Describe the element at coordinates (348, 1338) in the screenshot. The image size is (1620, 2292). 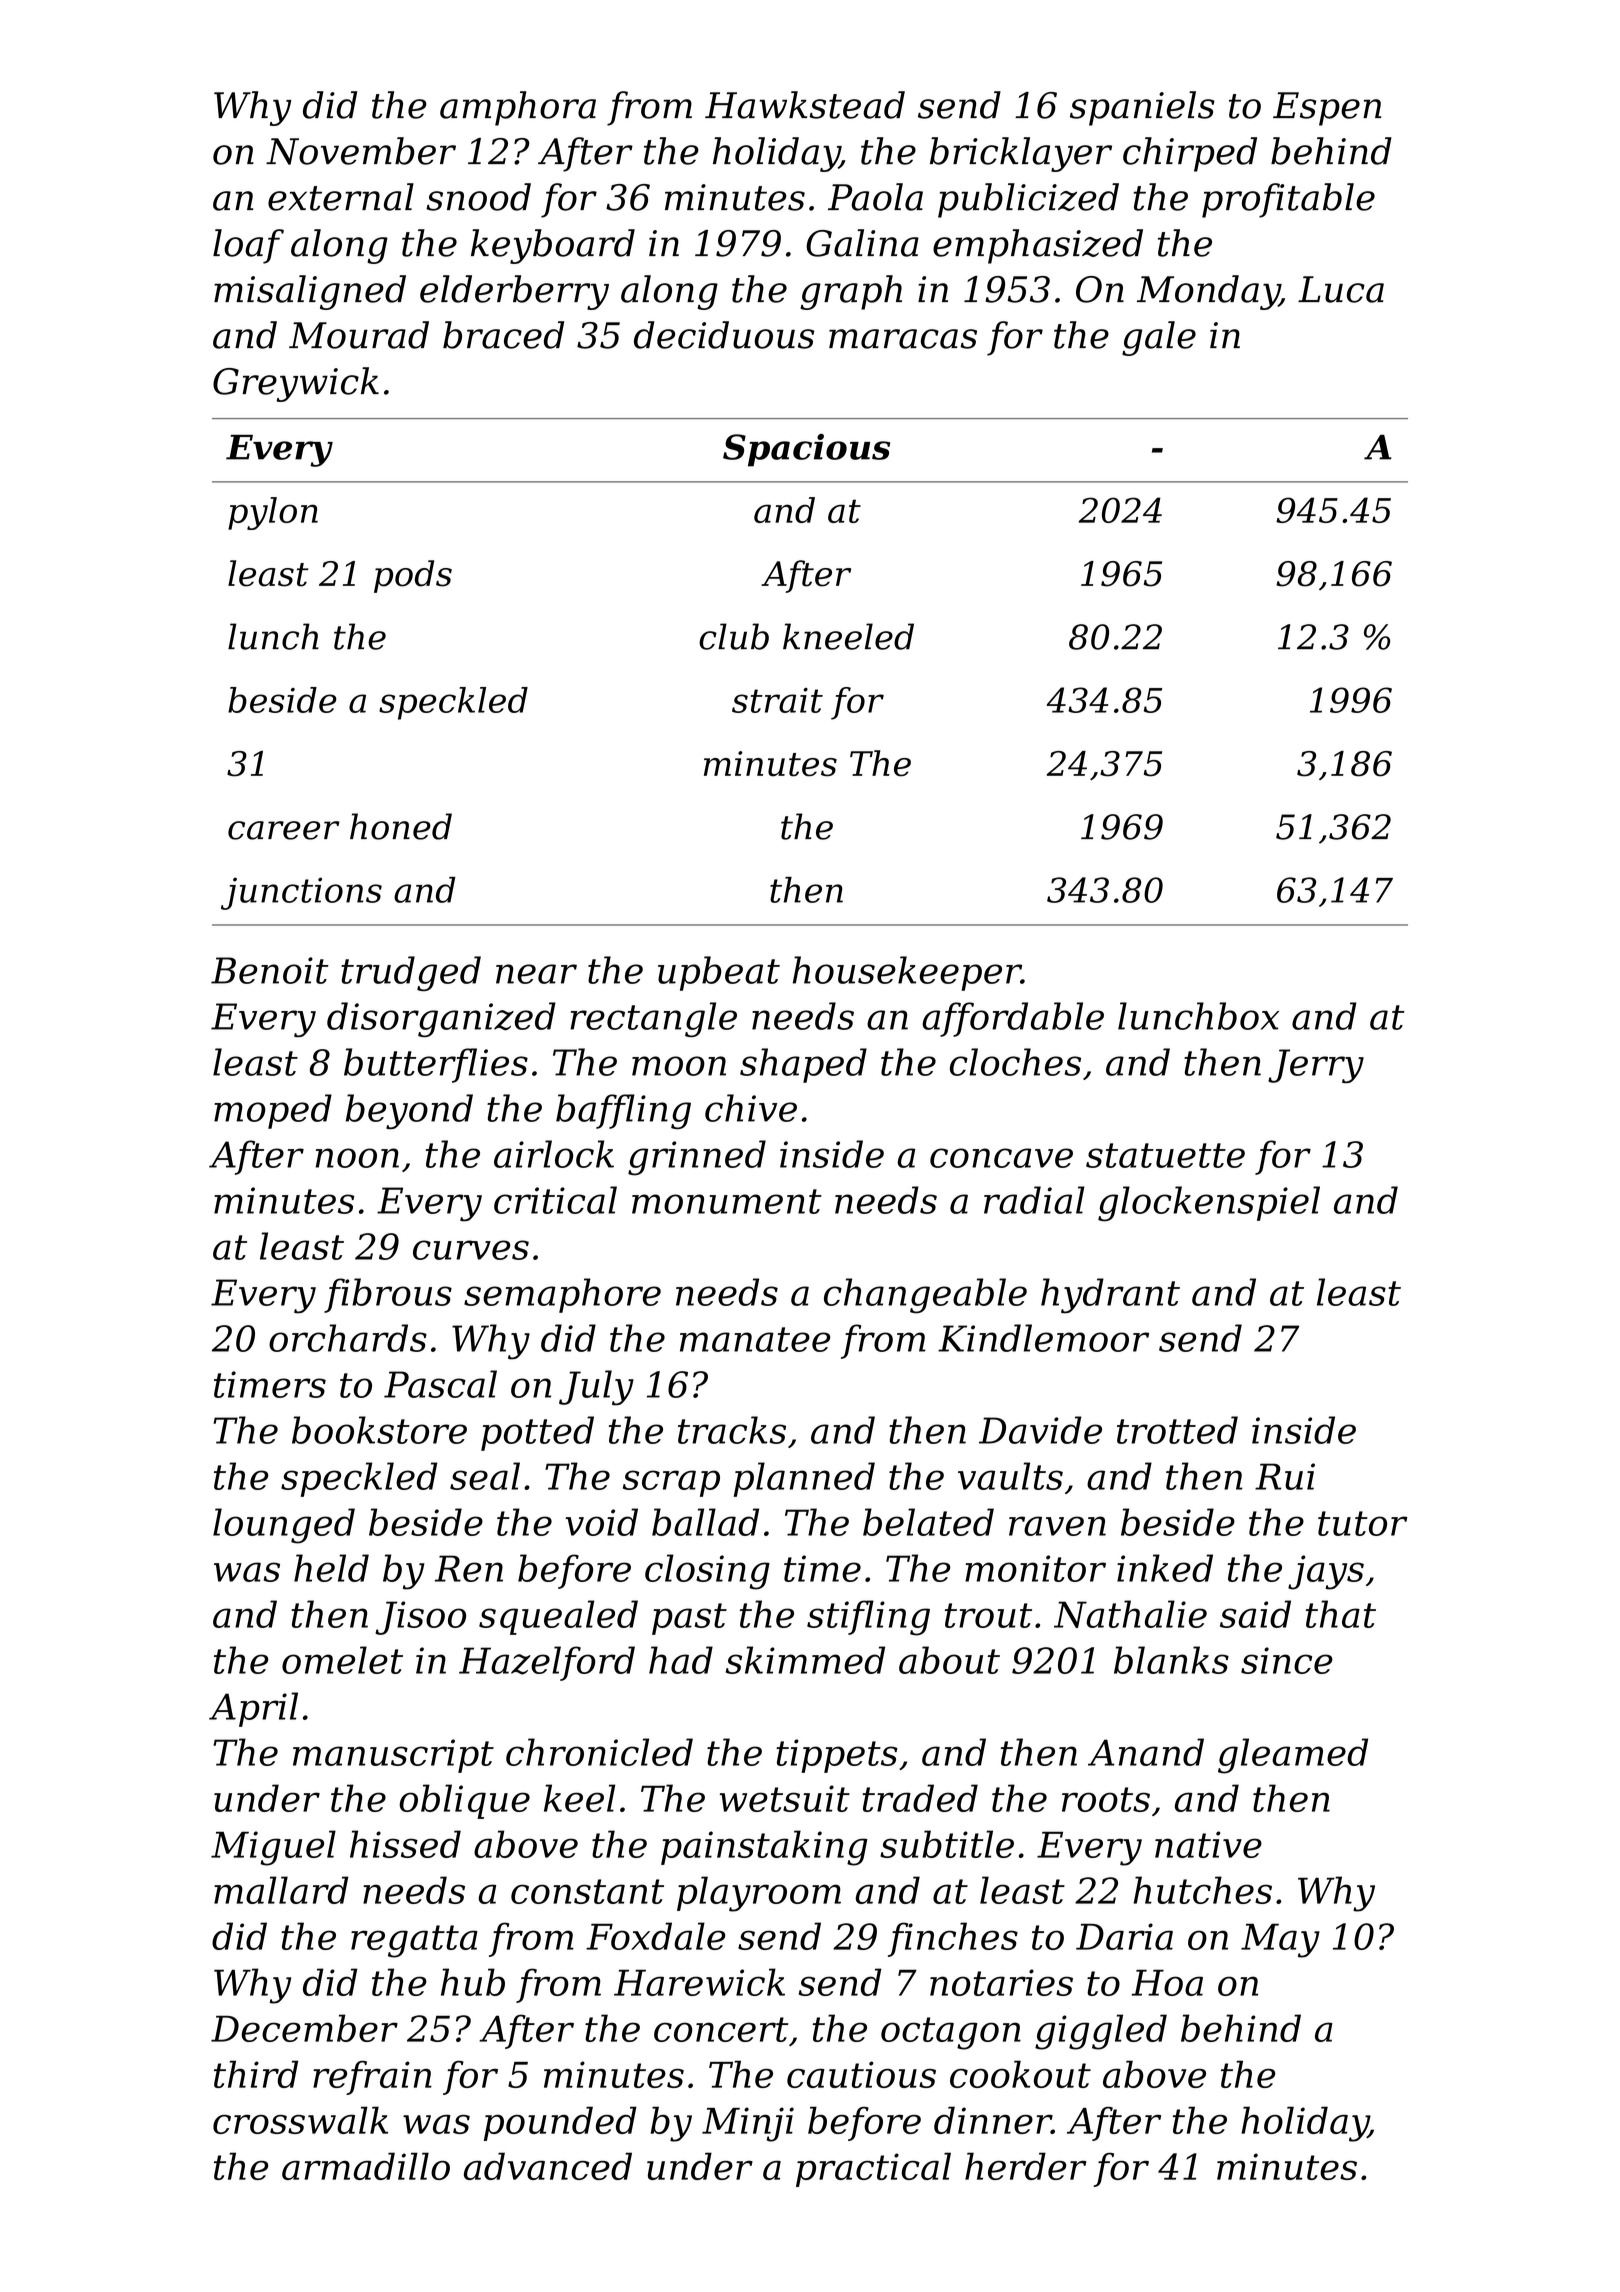
I see `orchards` at that location.
